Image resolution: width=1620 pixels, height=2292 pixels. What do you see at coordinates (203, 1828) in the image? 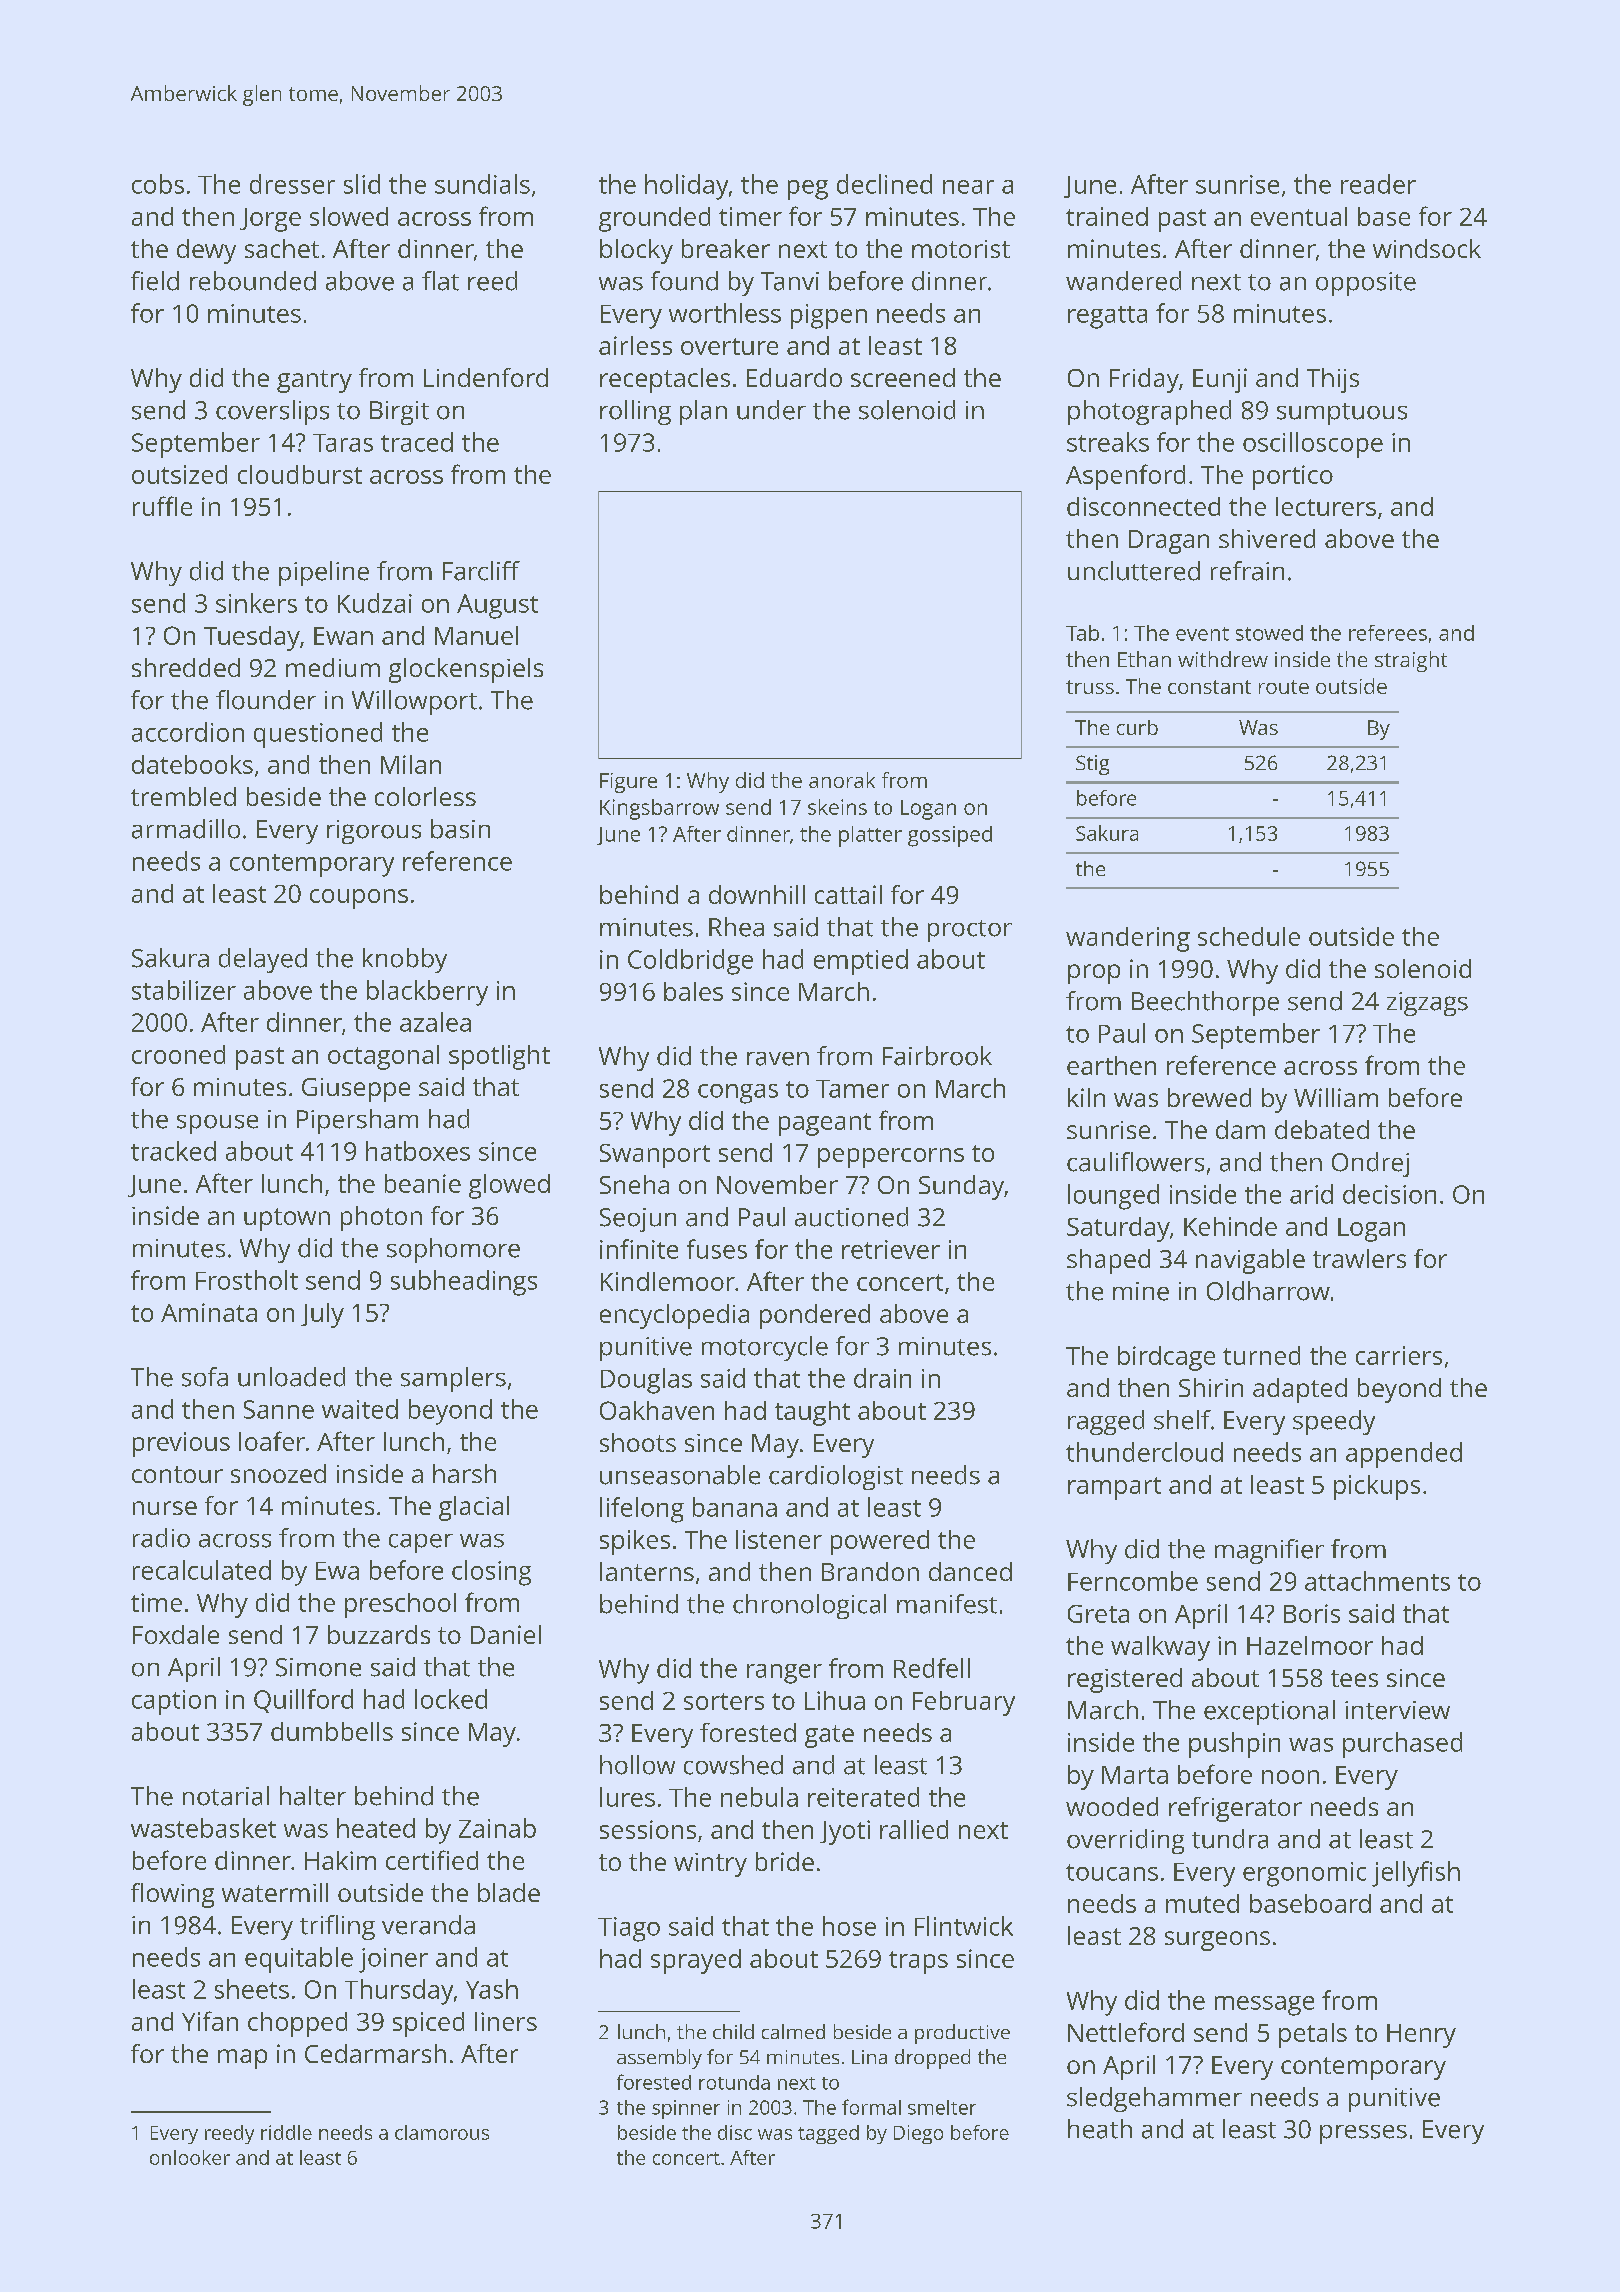
I see `wastebasket` at bounding box center [203, 1828].
